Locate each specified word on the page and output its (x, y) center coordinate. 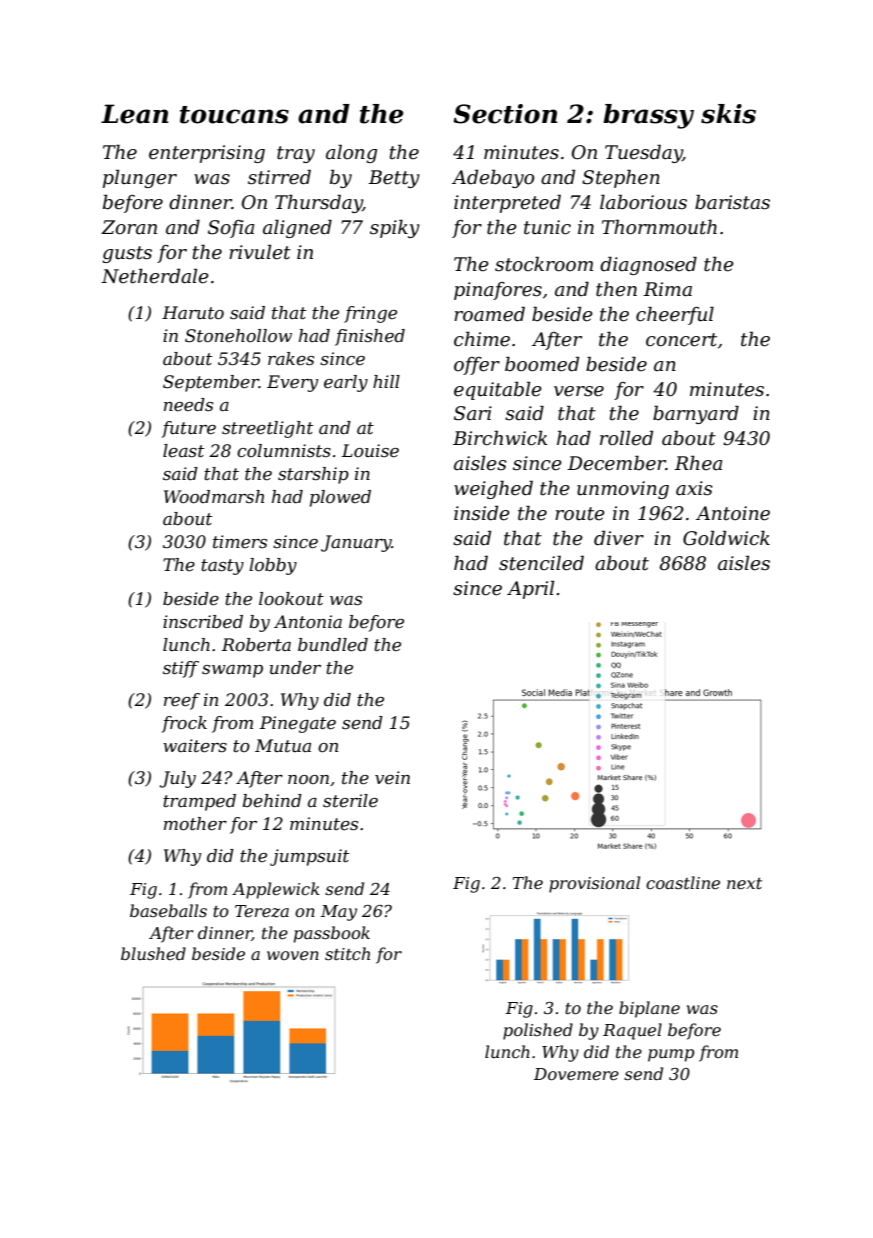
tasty (222, 567)
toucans (234, 115)
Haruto (193, 313)
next (744, 883)
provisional (594, 884)
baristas (732, 202)
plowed (340, 498)
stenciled (541, 563)
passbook (332, 934)
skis (728, 114)
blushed (153, 953)
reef (182, 701)
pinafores (498, 291)
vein (392, 778)
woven (293, 955)
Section (505, 114)
